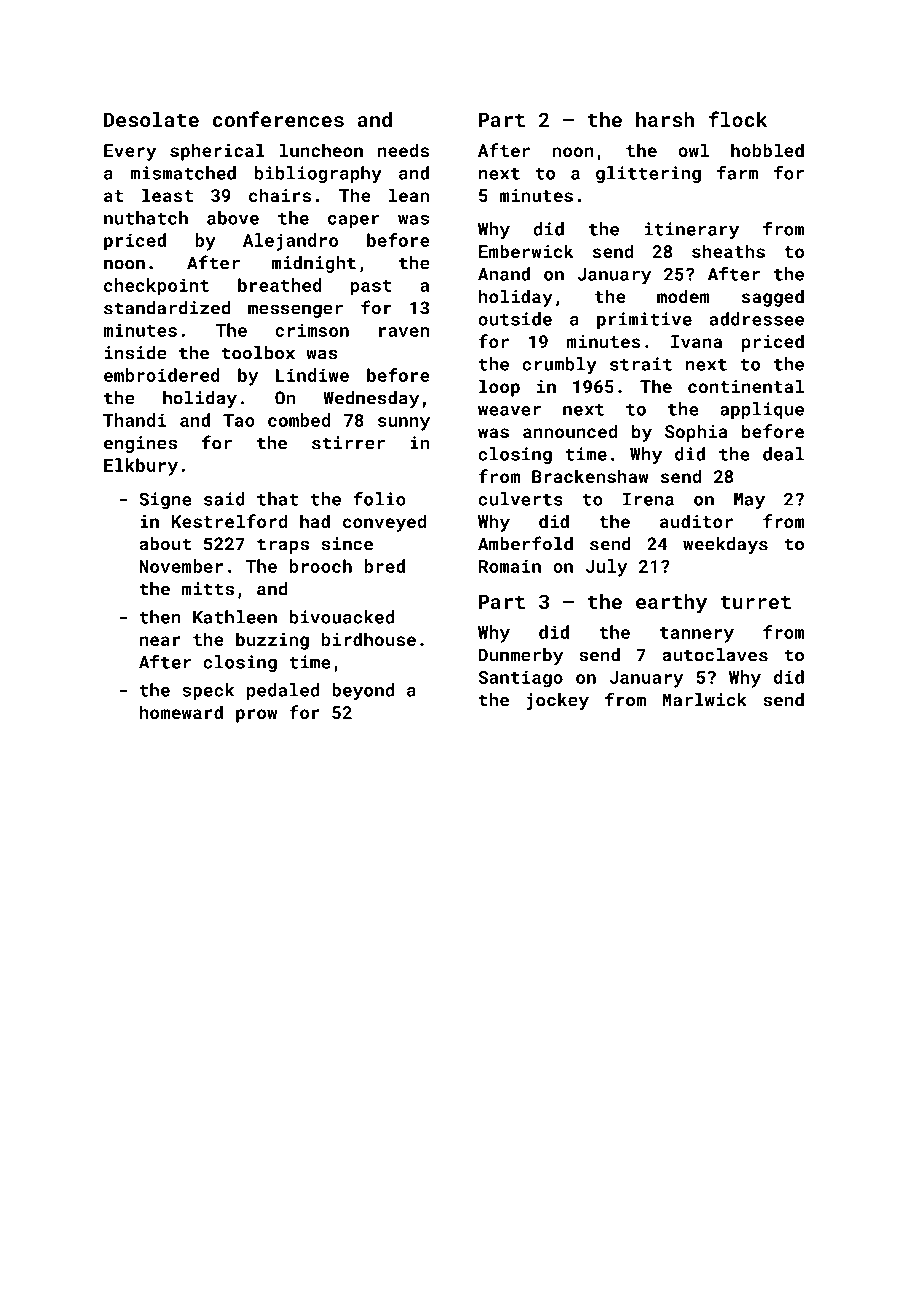  Describe the element at coordinates (403, 150) in the document. I see `needs` at that location.
